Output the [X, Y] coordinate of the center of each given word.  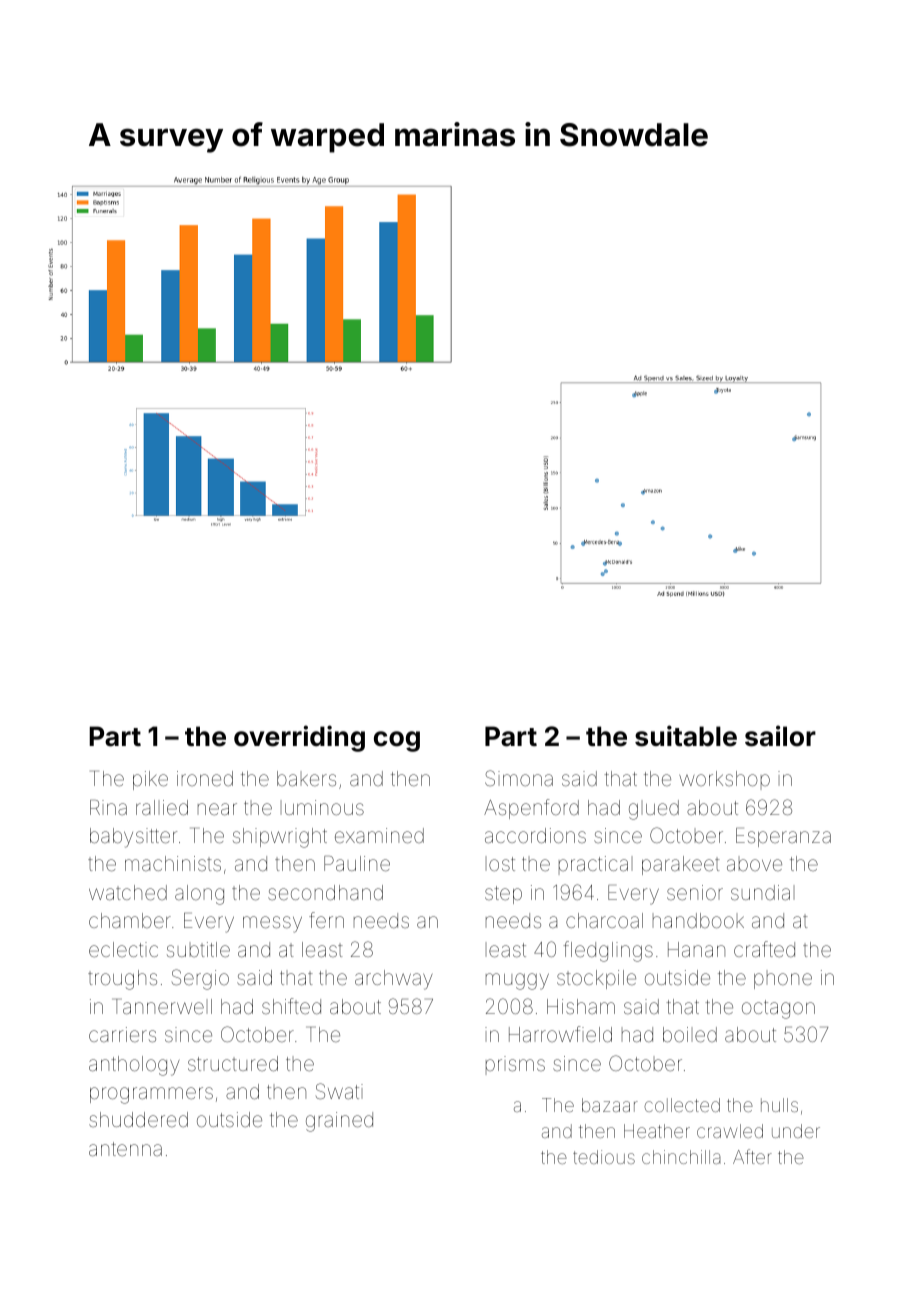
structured [233, 1063]
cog [397, 741]
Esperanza [783, 837]
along [199, 895]
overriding [299, 738]
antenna [125, 1149]
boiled [690, 1034]
